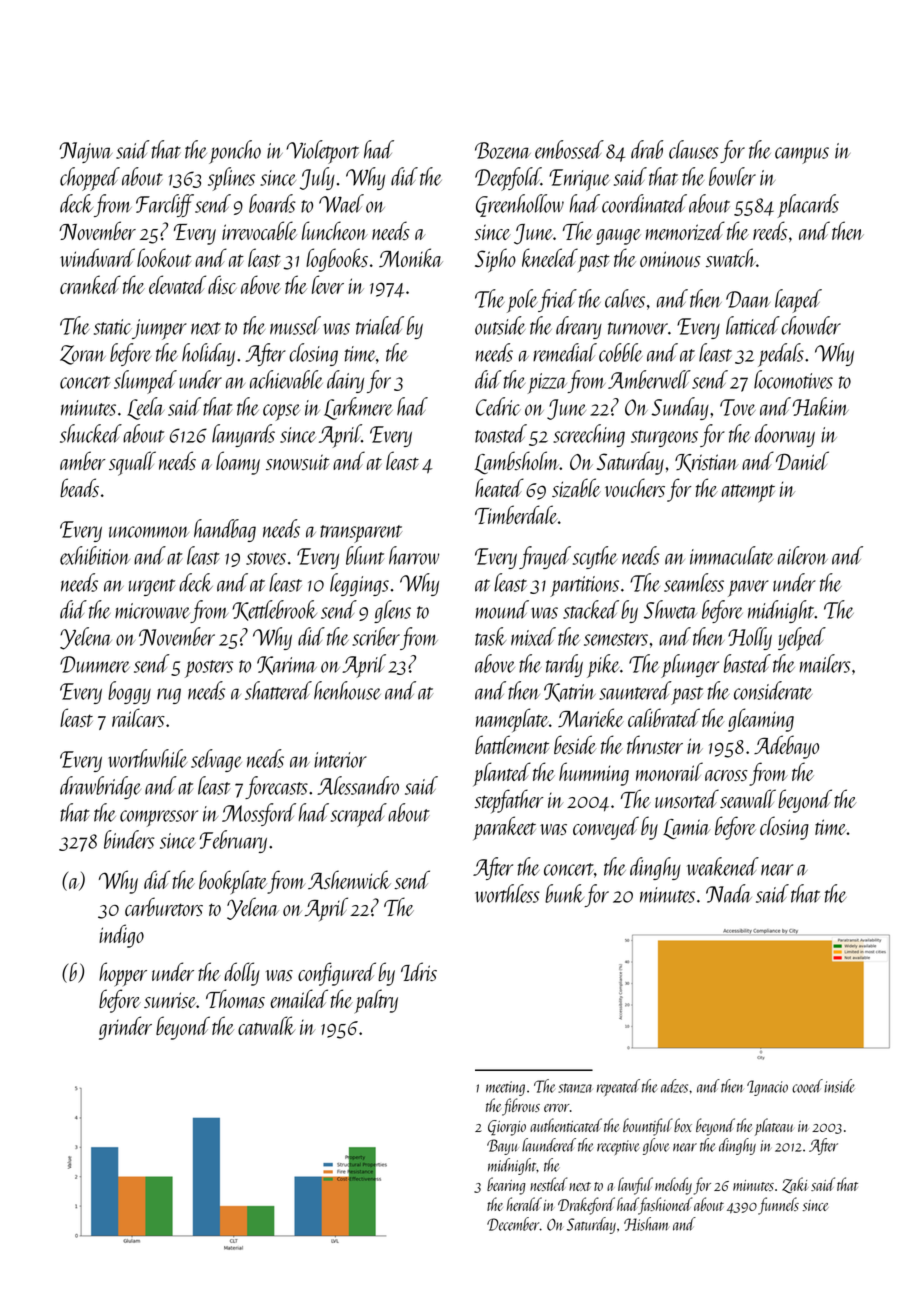  I want to click on Zoran, so click(83, 355).
